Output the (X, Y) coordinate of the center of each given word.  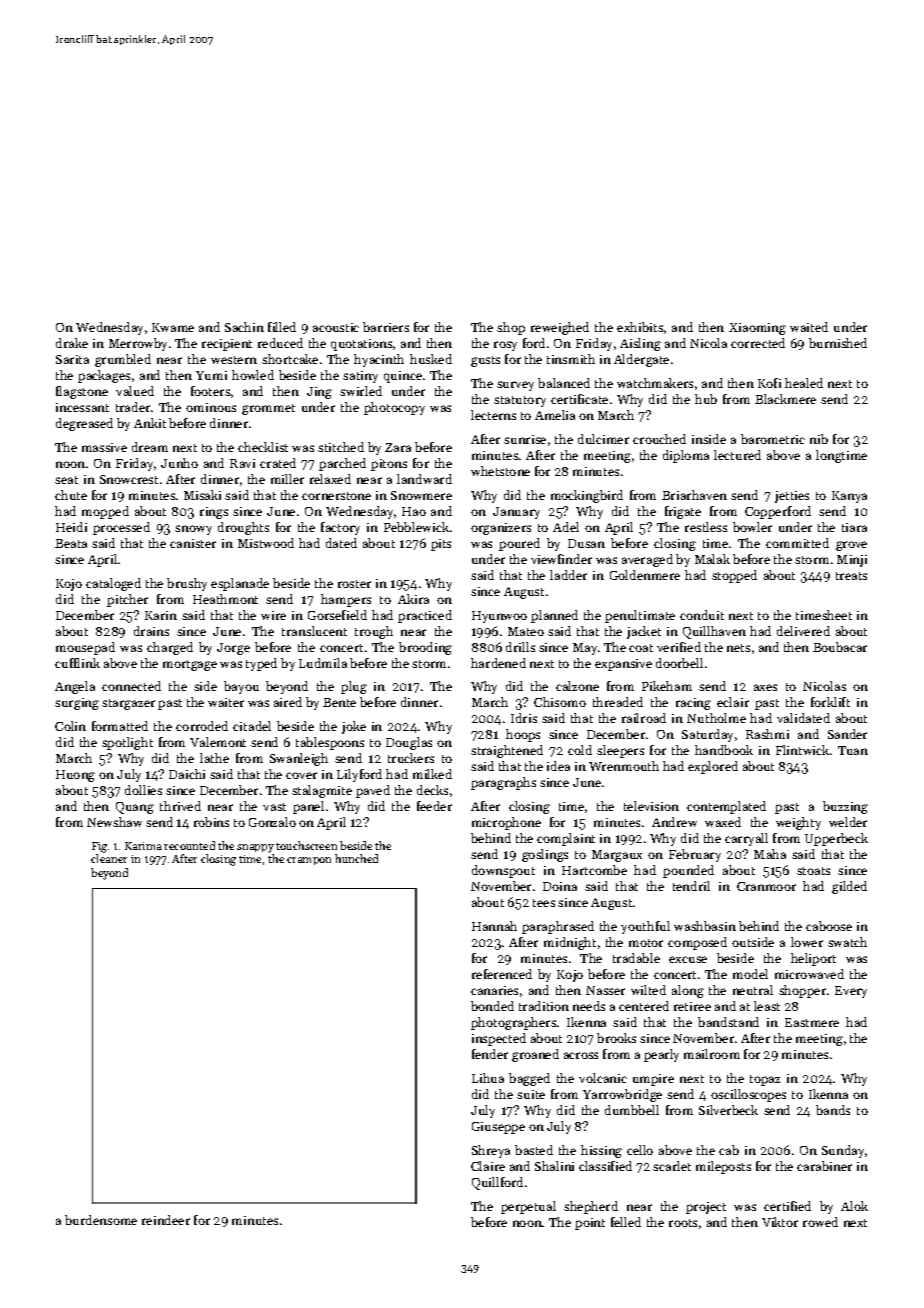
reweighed (560, 328)
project (706, 1208)
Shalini (554, 1166)
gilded (849, 887)
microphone (506, 823)
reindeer (166, 1220)
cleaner (109, 858)
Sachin (244, 327)
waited (809, 327)
